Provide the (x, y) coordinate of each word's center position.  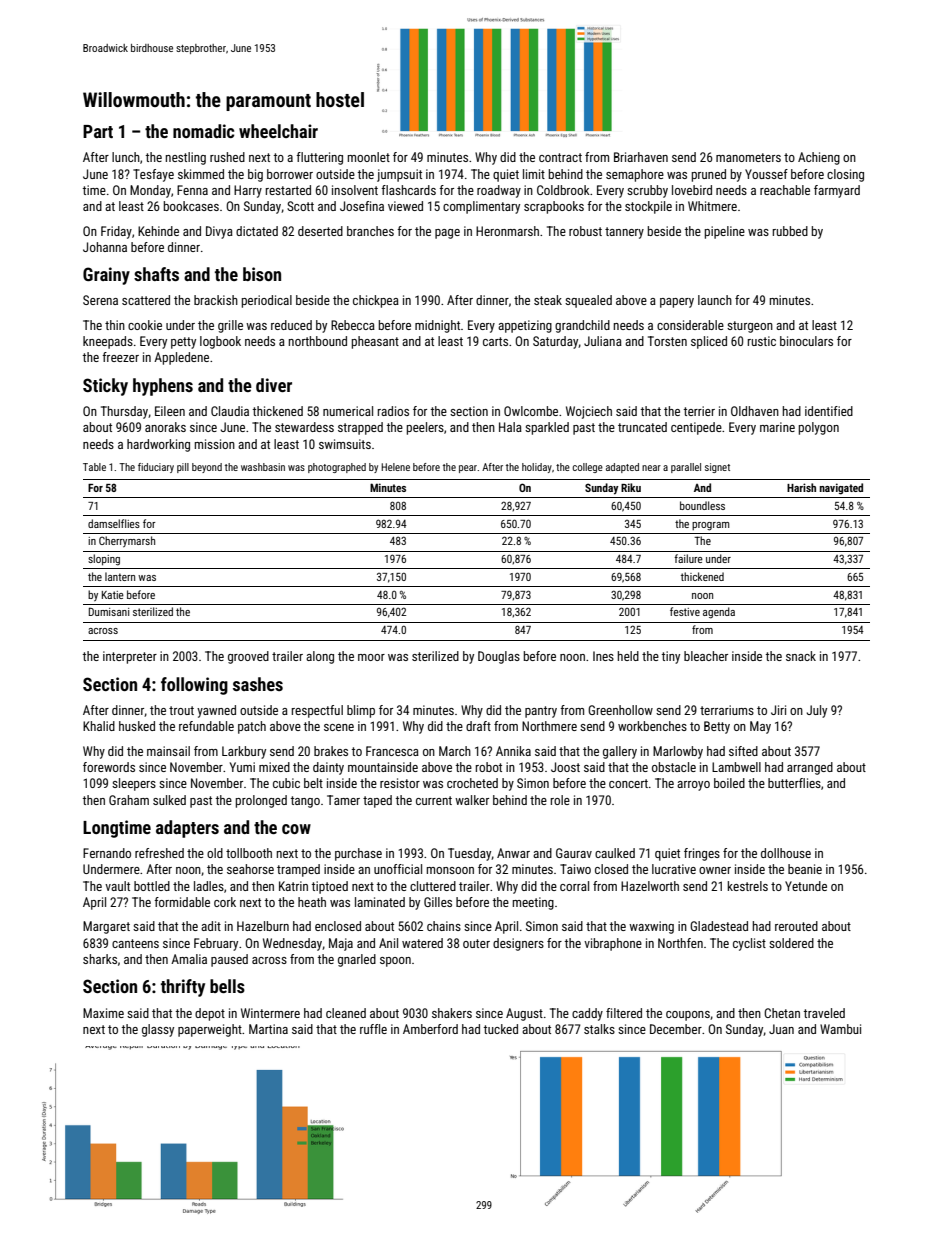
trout (181, 710)
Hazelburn (263, 926)
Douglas (499, 657)
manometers (748, 157)
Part (98, 131)
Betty (717, 727)
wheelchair (278, 131)
